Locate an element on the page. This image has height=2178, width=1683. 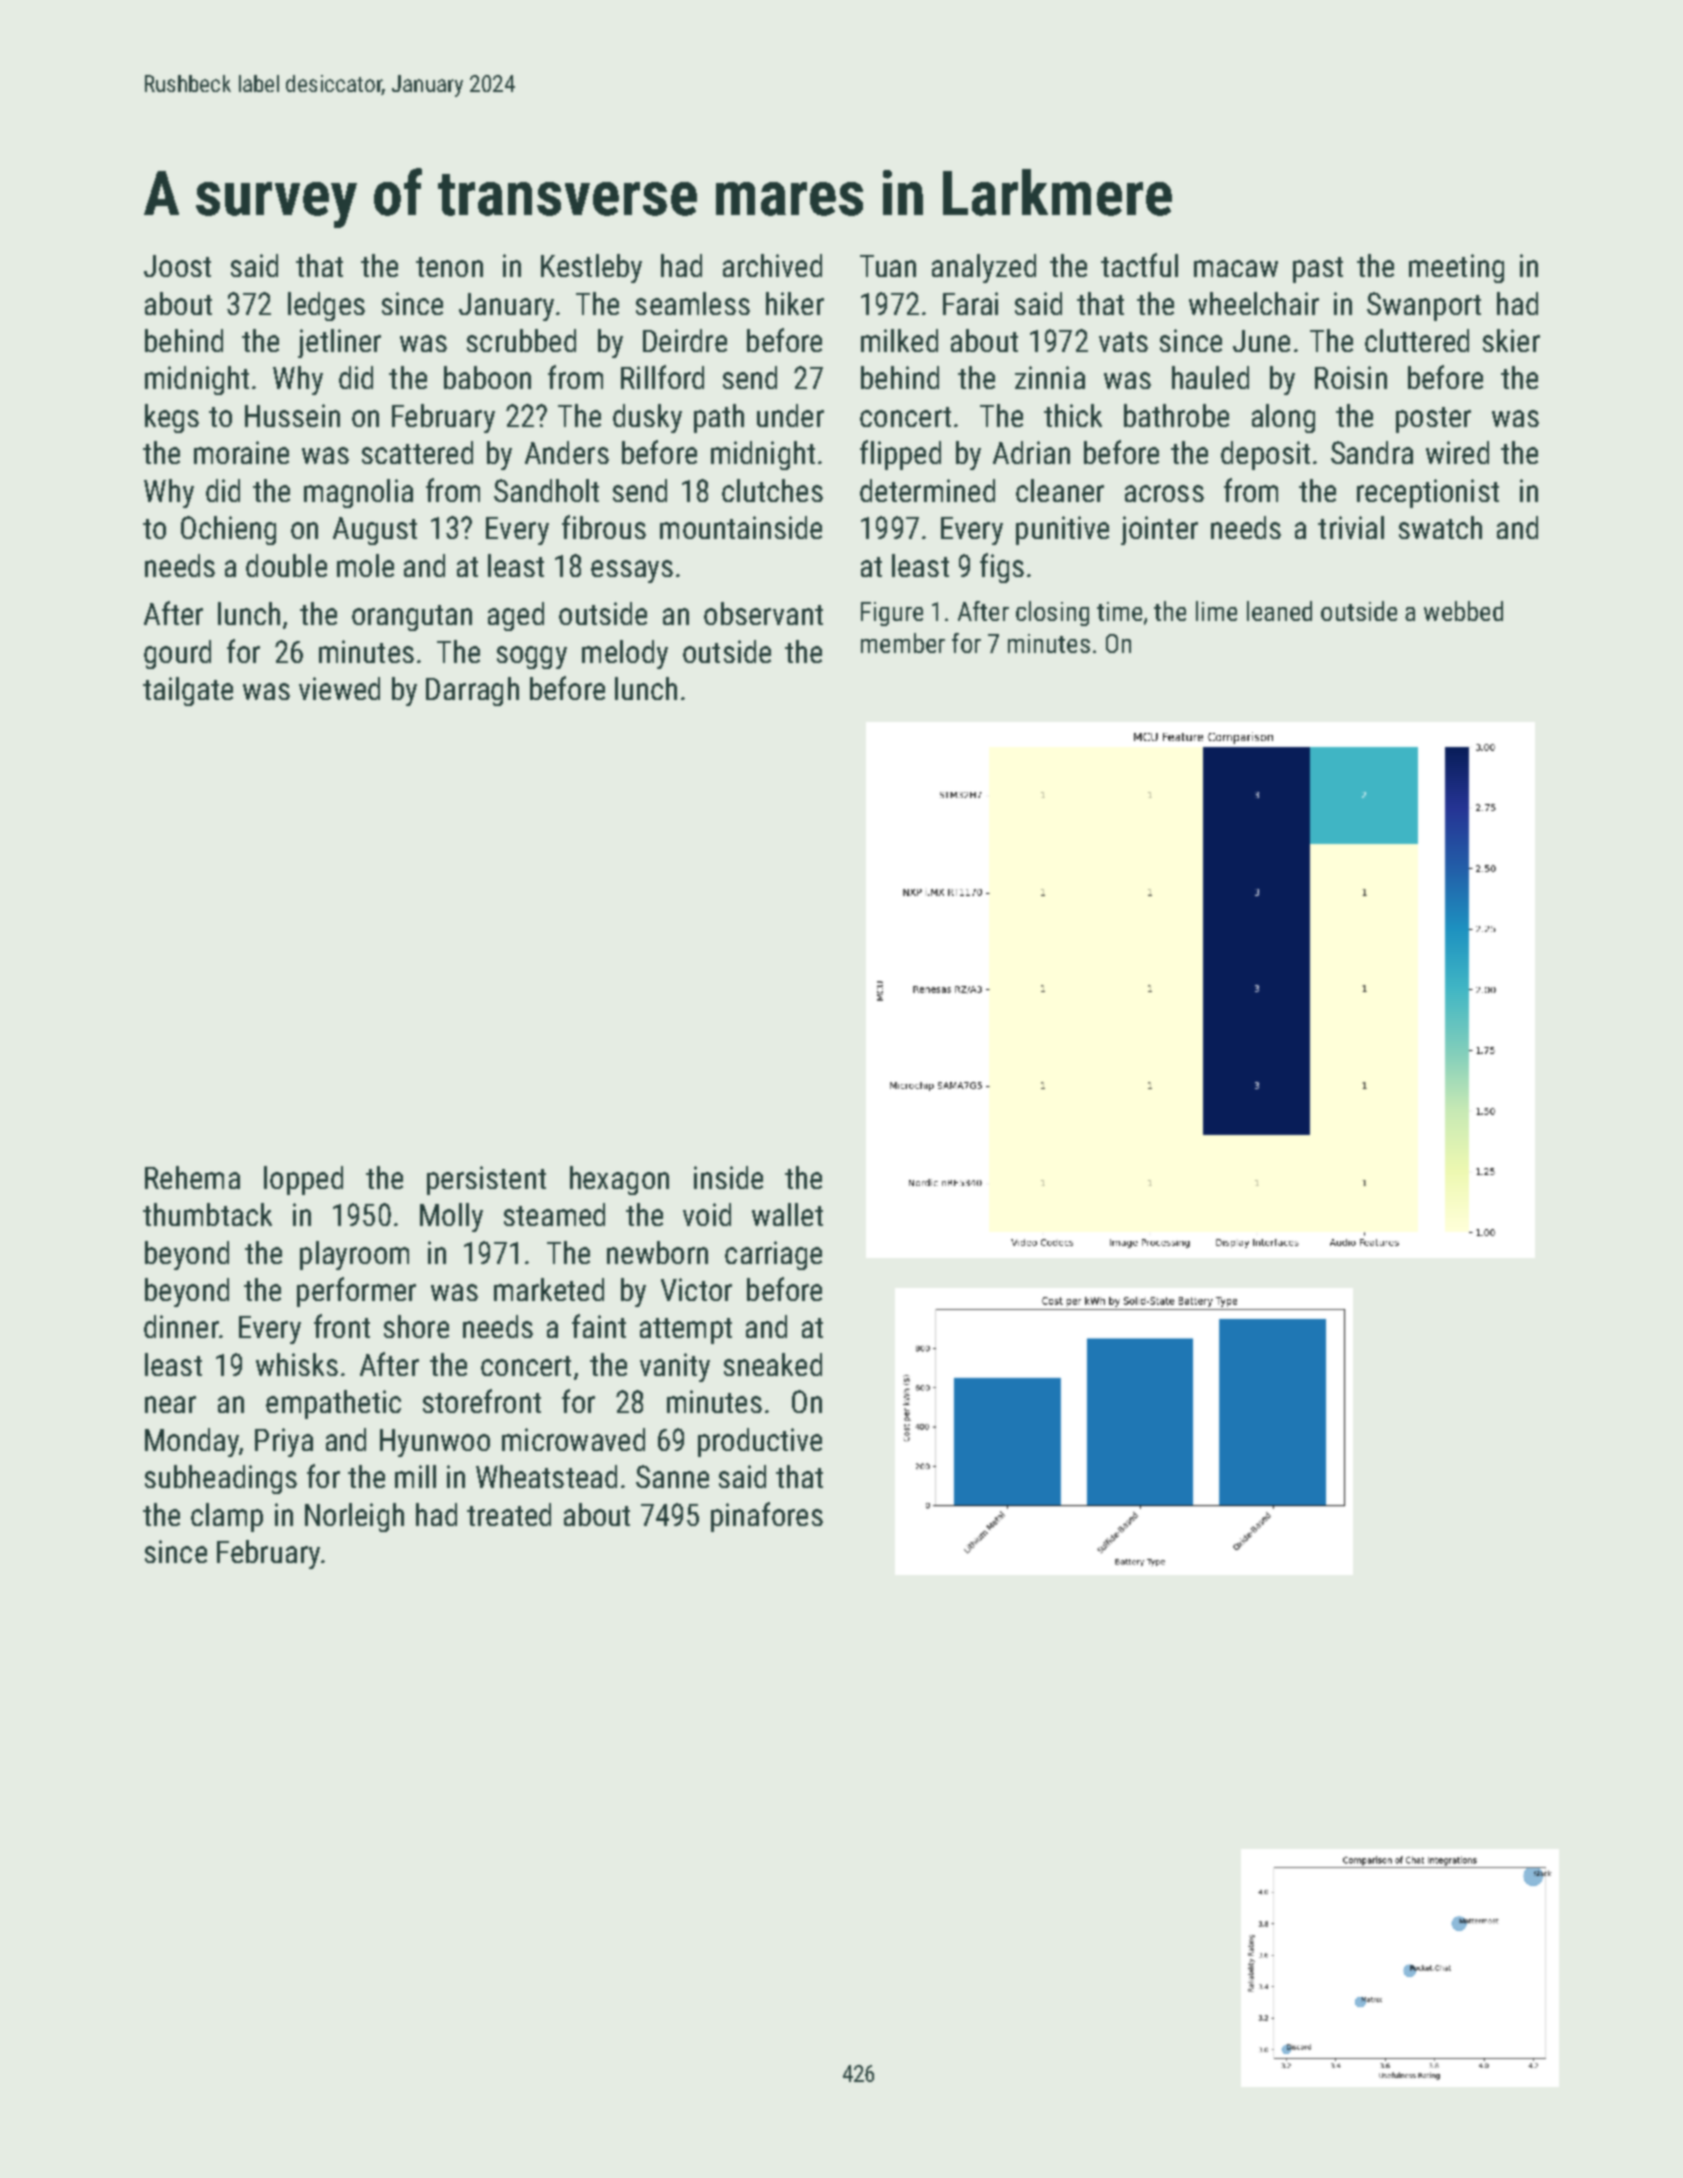
poster is located at coordinates (1433, 420).
